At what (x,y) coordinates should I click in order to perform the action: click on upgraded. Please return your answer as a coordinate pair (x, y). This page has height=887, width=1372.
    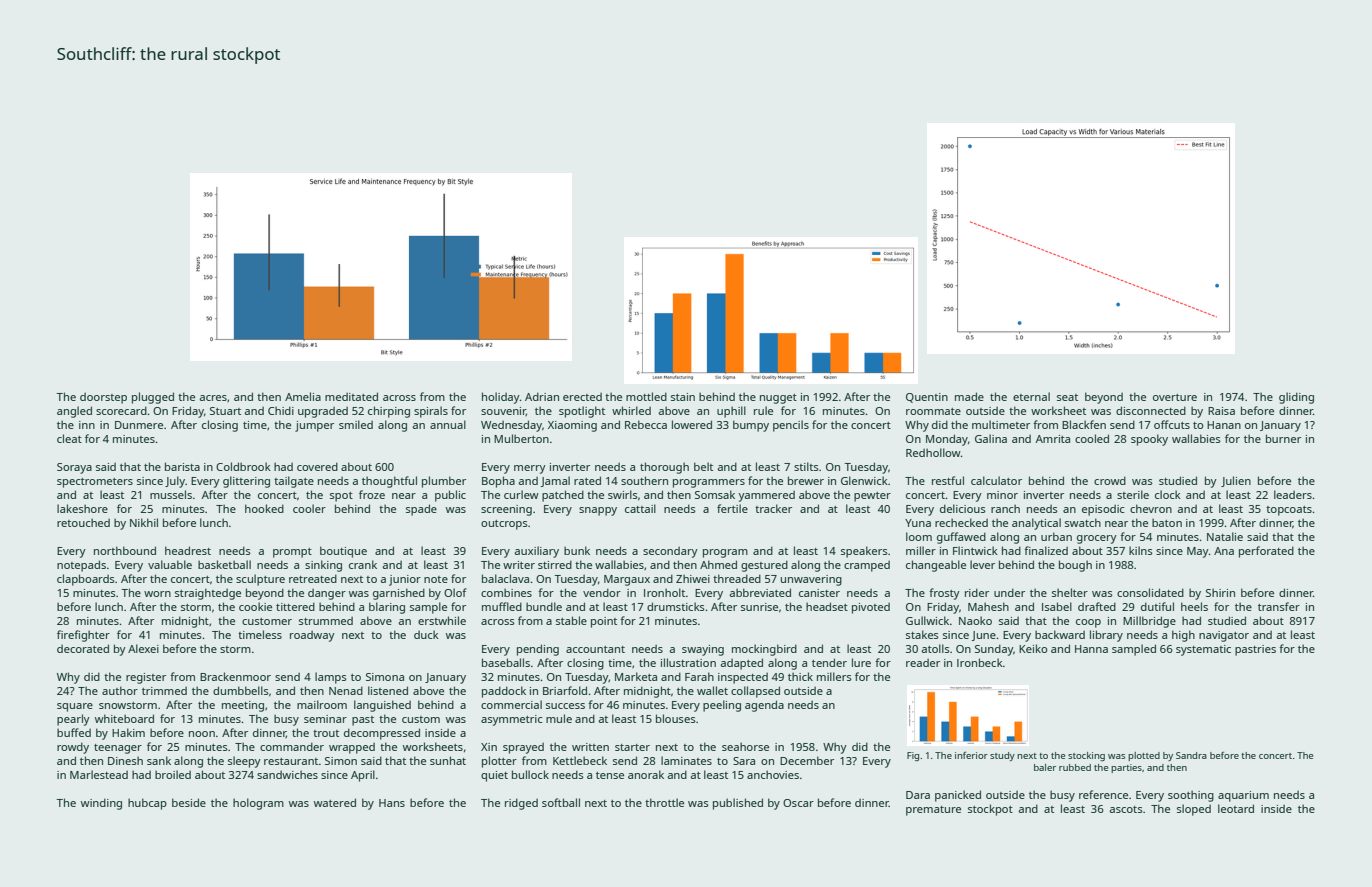
    Looking at the image, I should click on (323, 412).
